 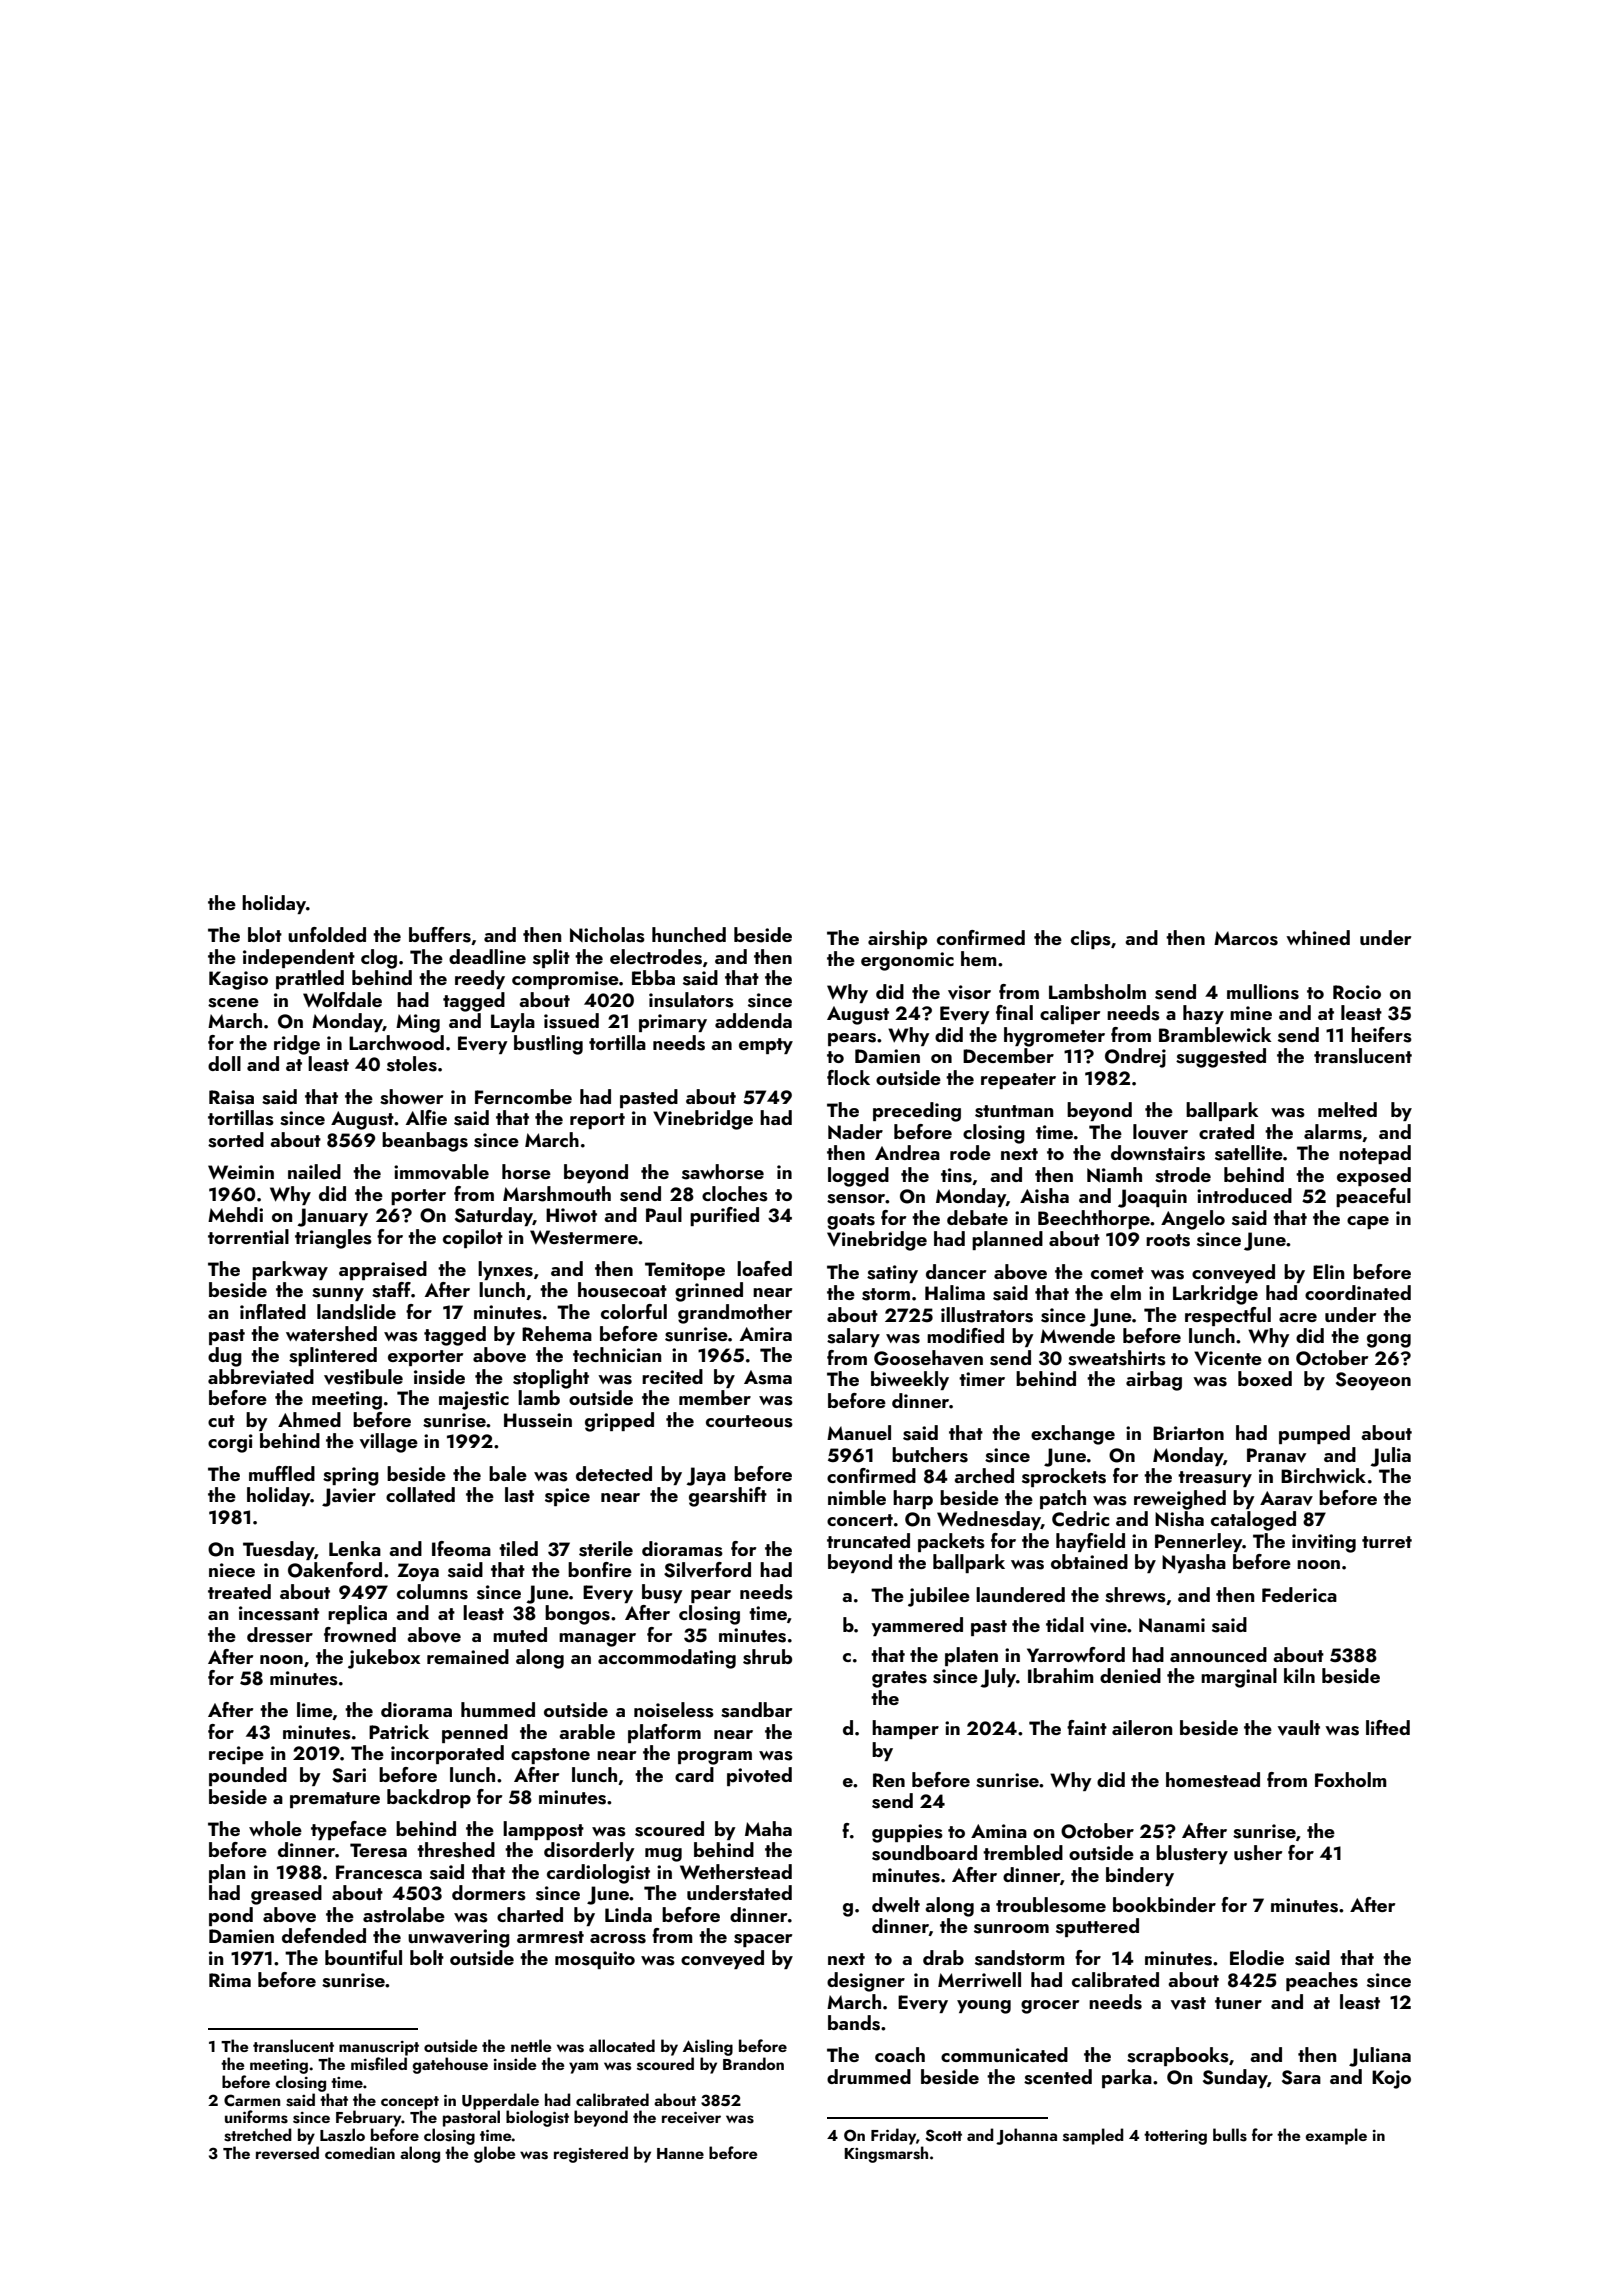 I want to click on Seoyeon, so click(x=1373, y=1381).
